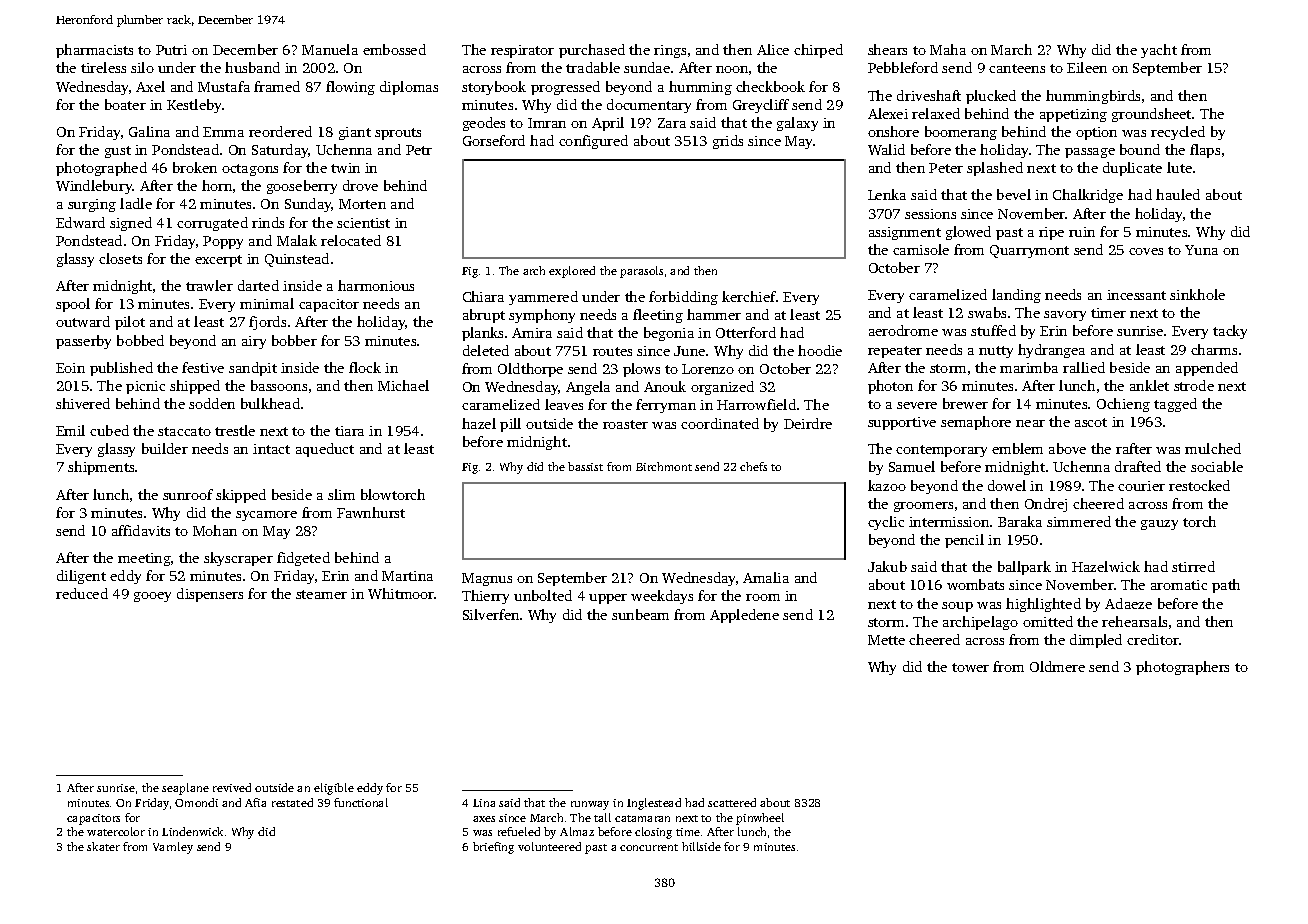 The height and width of the screenshot is (924, 1308). What do you see at coordinates (1213, 448) in the screenshot?
I see `mulched` at bounding box center [1213, 448].
